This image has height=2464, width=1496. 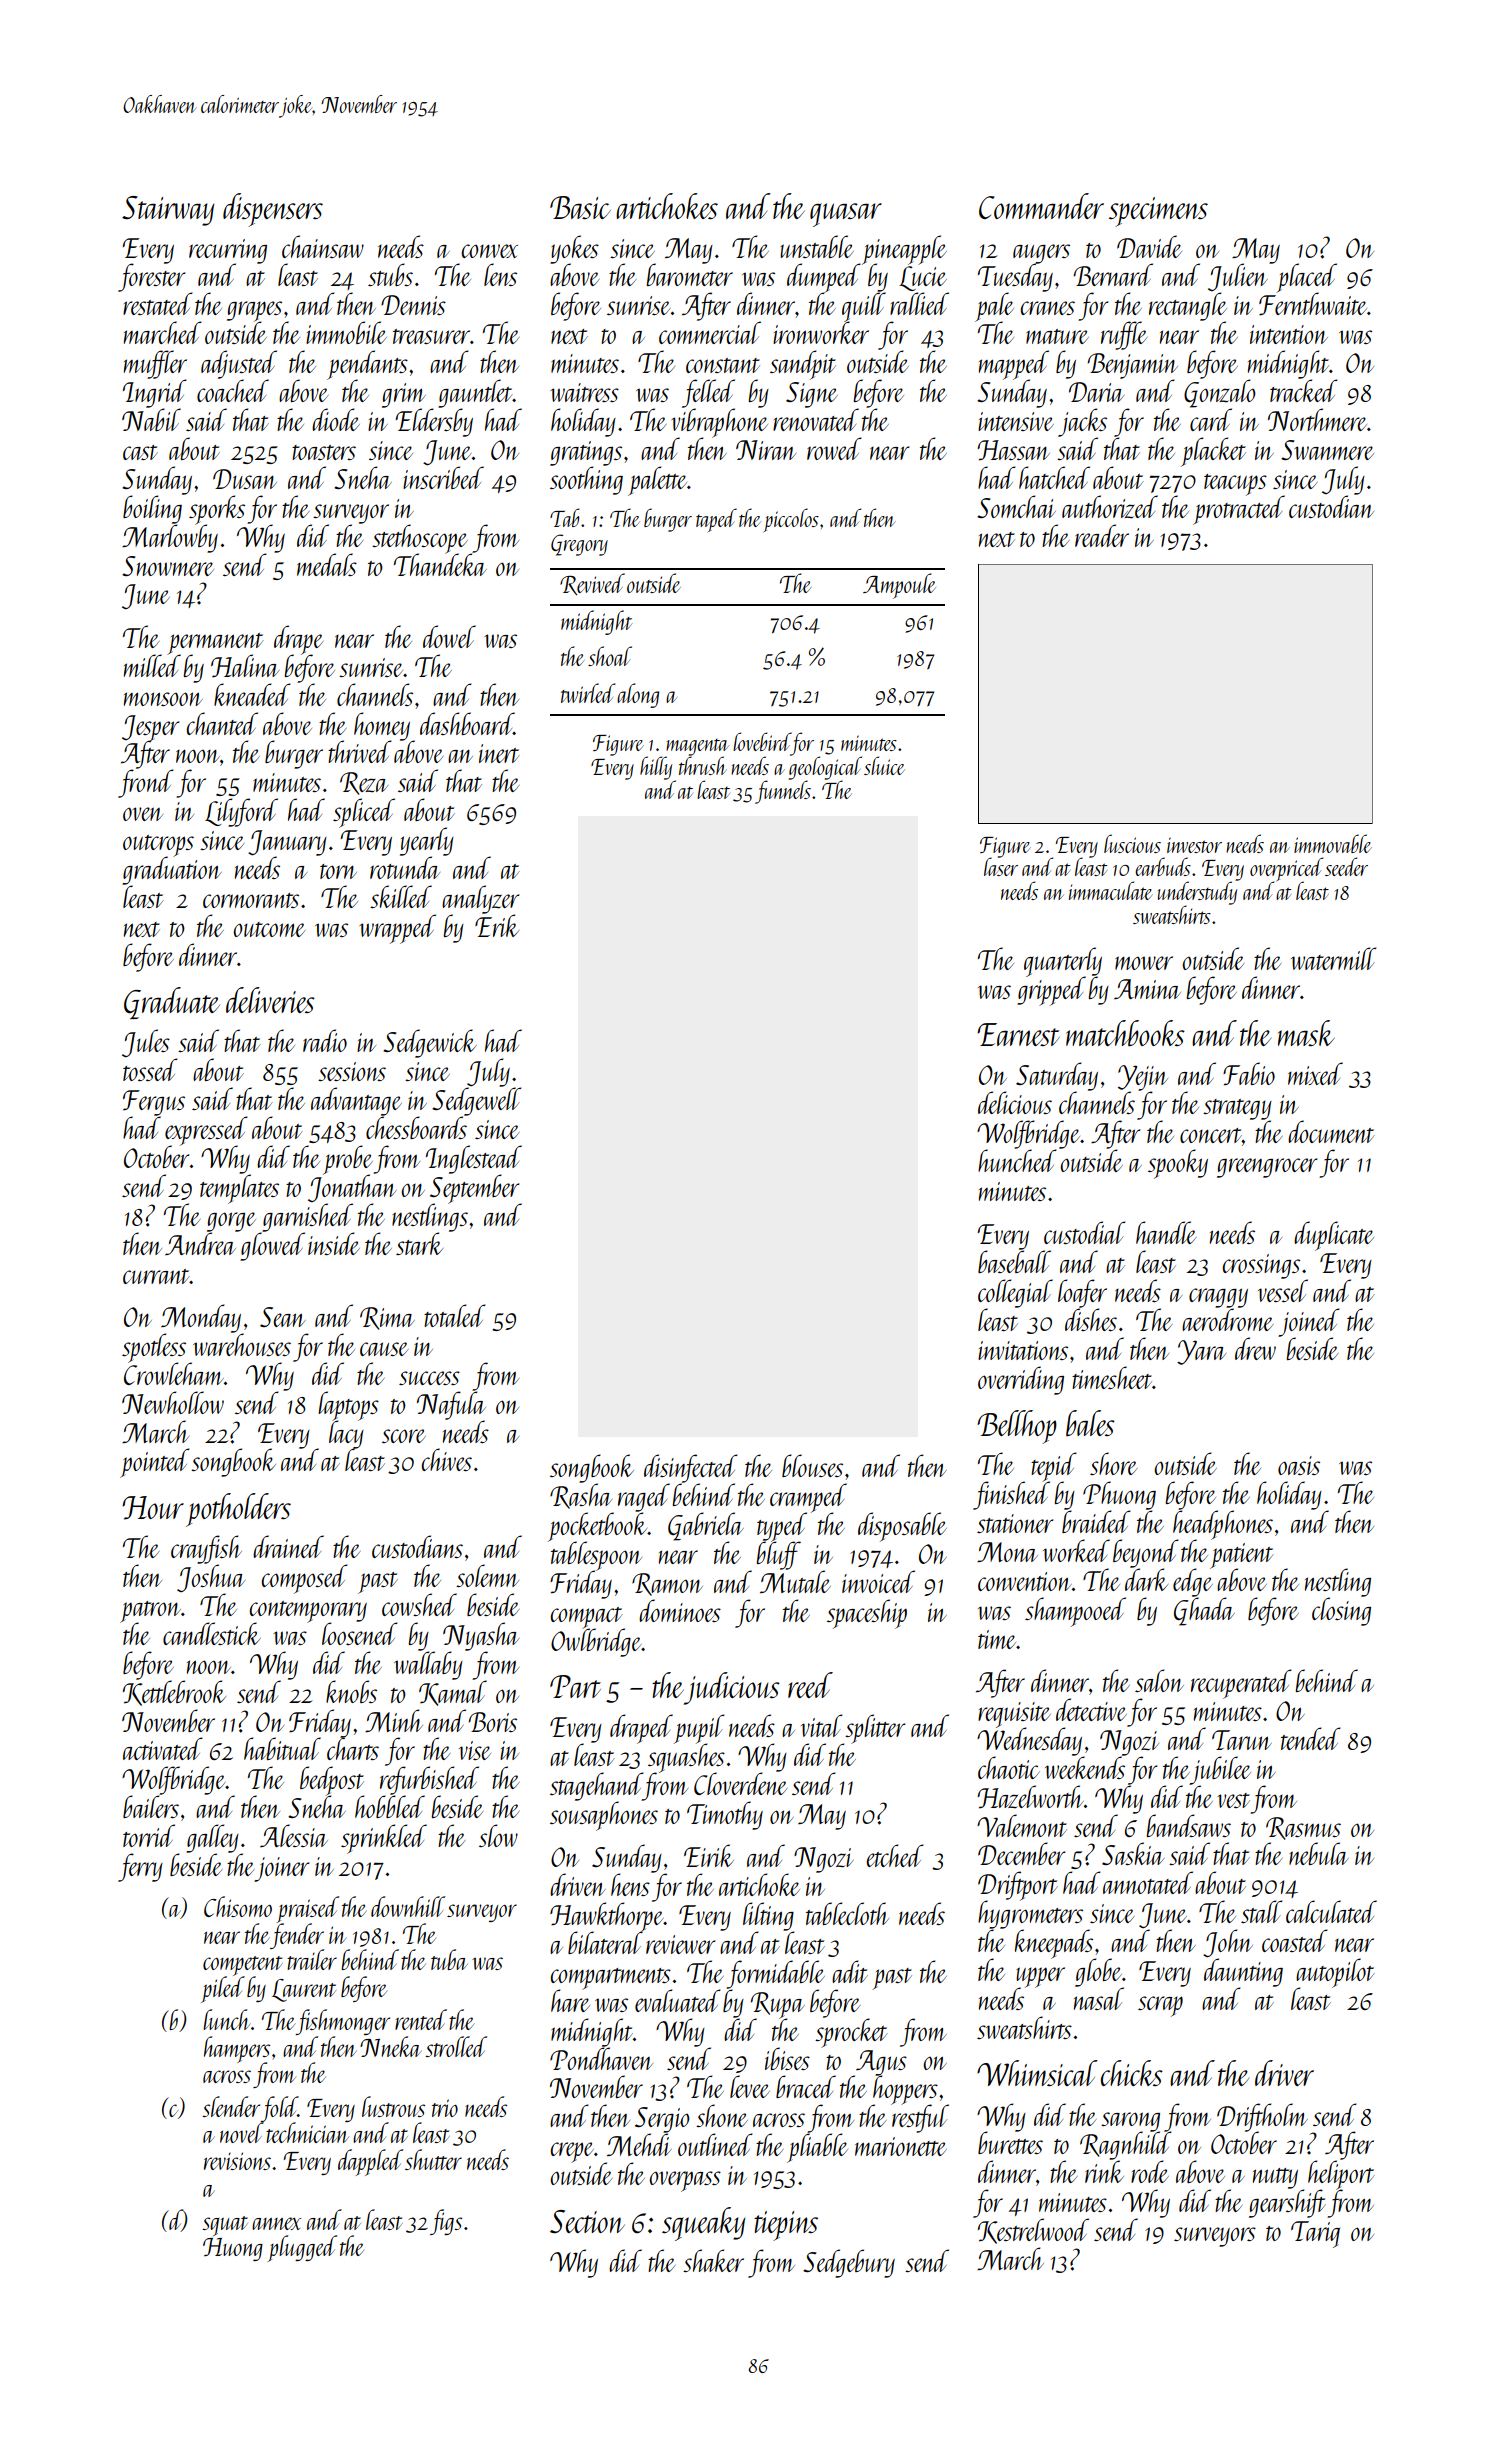 I want to click on Erik, so click(x=497, y=925).
